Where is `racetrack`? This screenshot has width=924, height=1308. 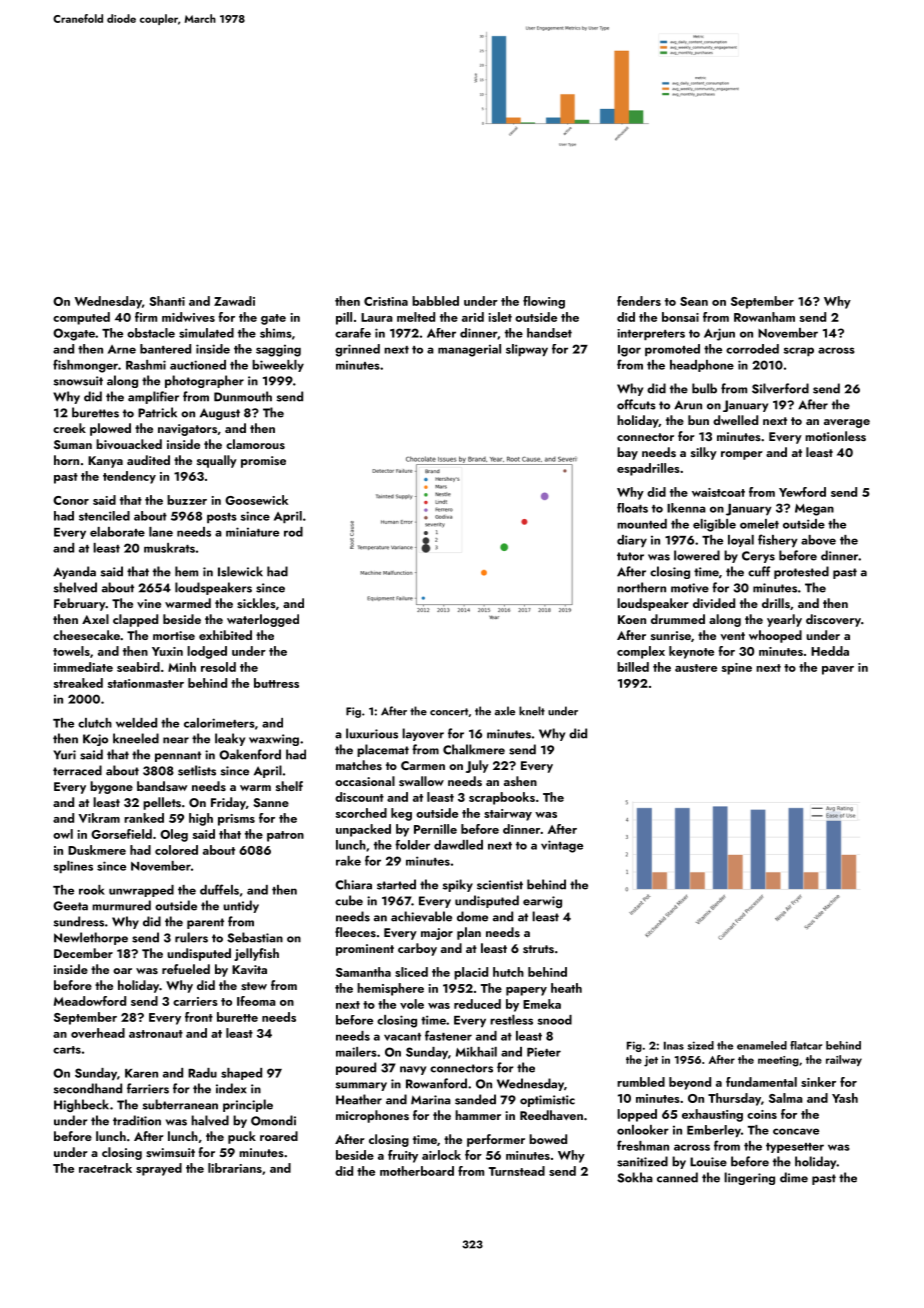 racetrack is located at coordinates (105, 1168).
